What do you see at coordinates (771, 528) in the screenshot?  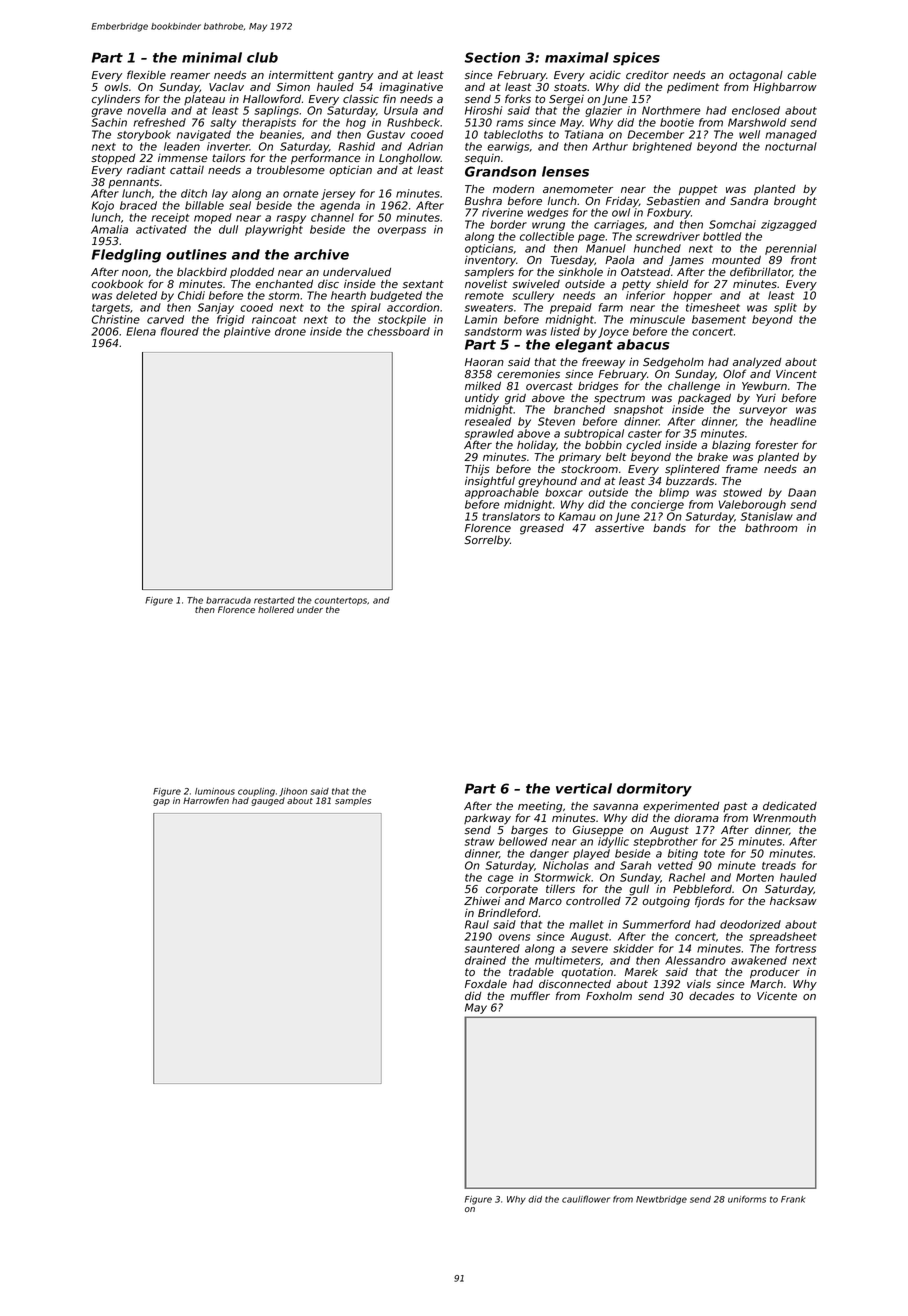 I see `bathroom` at bounding box center [771, 528].
